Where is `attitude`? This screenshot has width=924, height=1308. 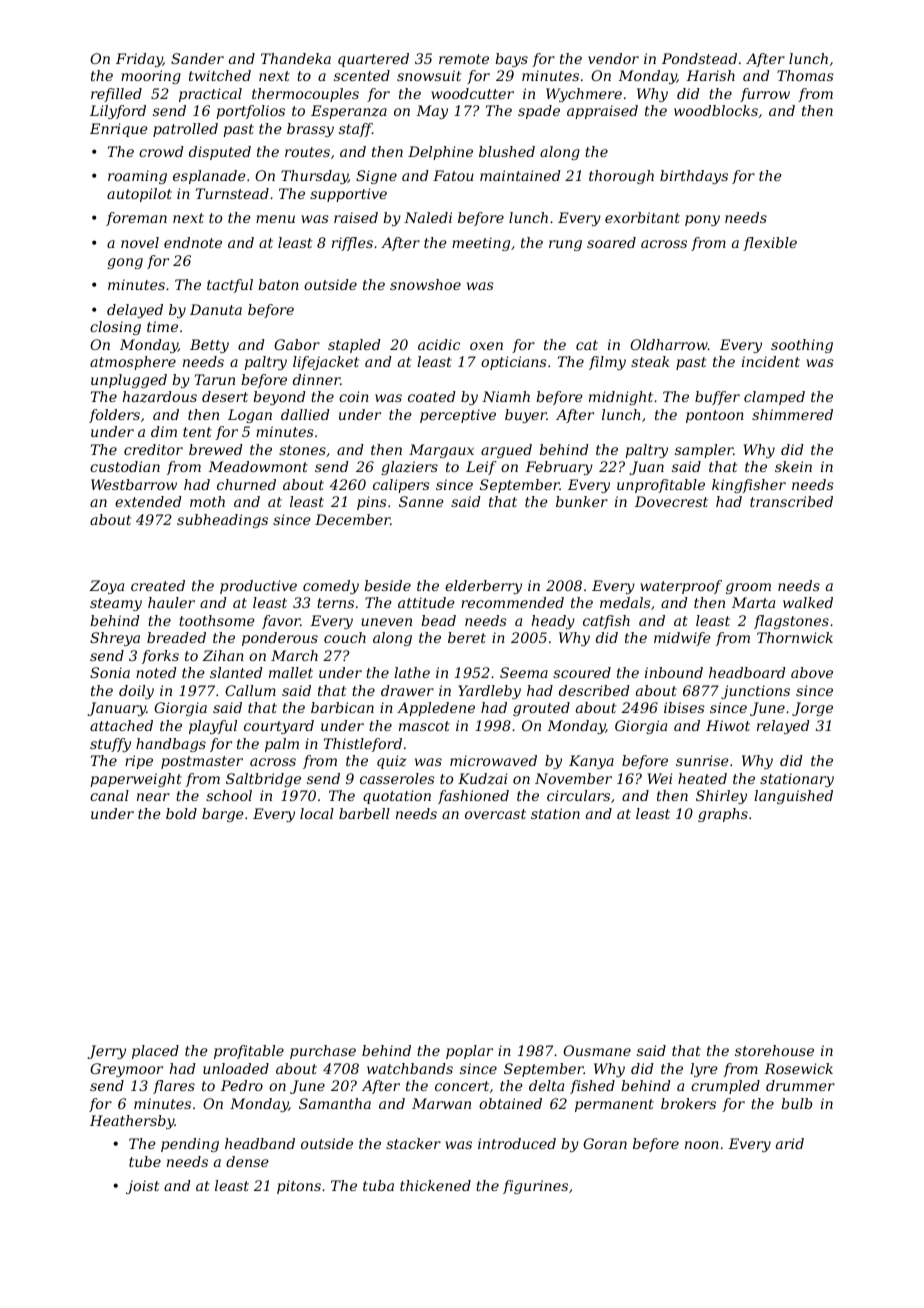
attitude is located at coordinates (426, 602).
